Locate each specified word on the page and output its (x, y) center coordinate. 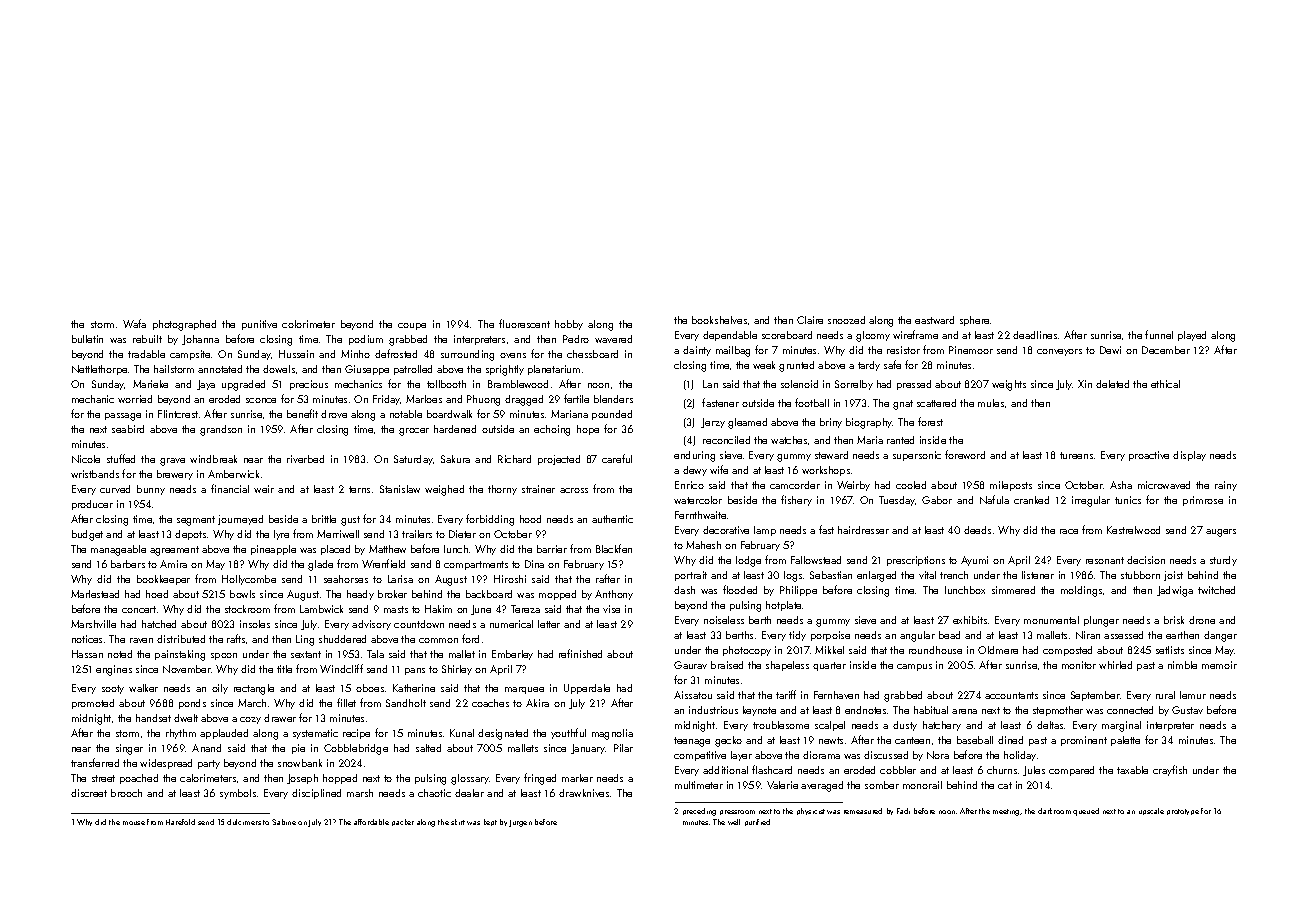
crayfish (1170, 770)
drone (1202, 620)
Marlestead (95, 594)
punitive (259, 325)
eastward (934, 320)
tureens (1076, 455)
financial (230, 488)
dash (684, 590)
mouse (134, 823)
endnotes (865, 710)
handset (153, 718)
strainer (538, 489)
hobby (569, 325)
